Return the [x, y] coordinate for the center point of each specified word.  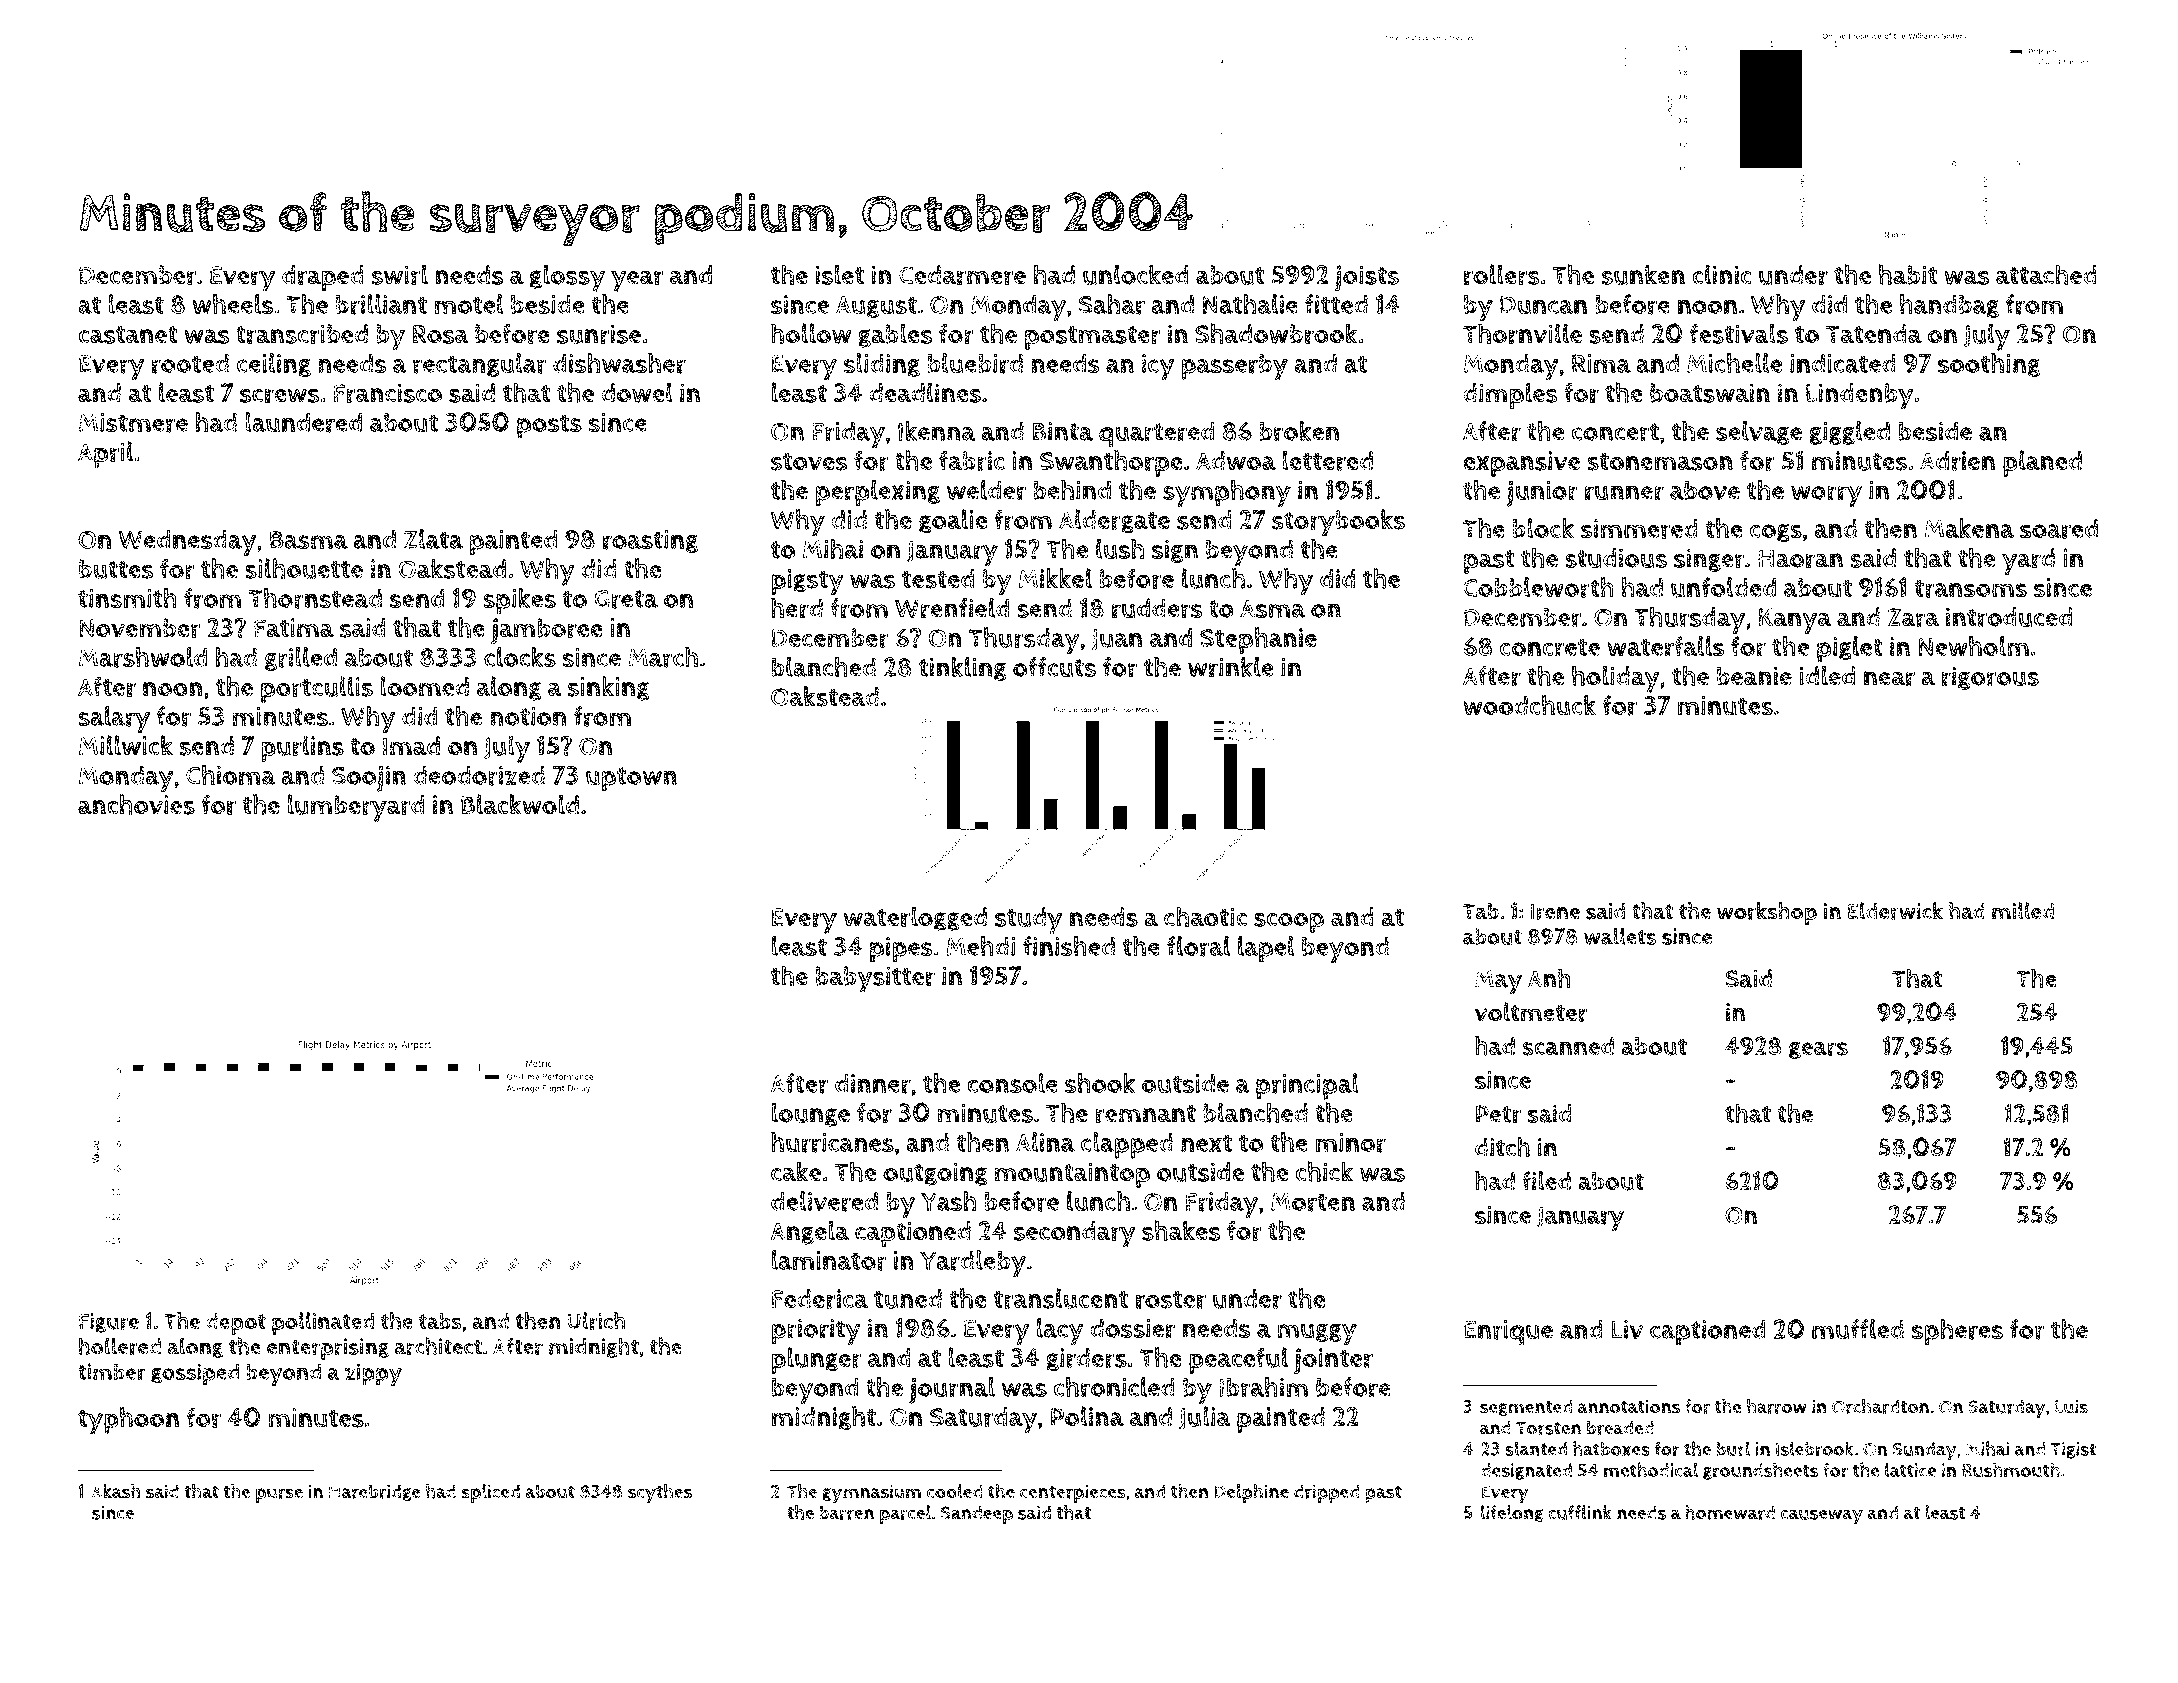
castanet [128, 335]
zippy [373, 1374]
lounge [810, 1114]
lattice [1910, 1469]
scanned [1568, 1046]
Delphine [1251, 1493]
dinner [873, 1083]
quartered [1156, 434]
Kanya [1795, 621]
